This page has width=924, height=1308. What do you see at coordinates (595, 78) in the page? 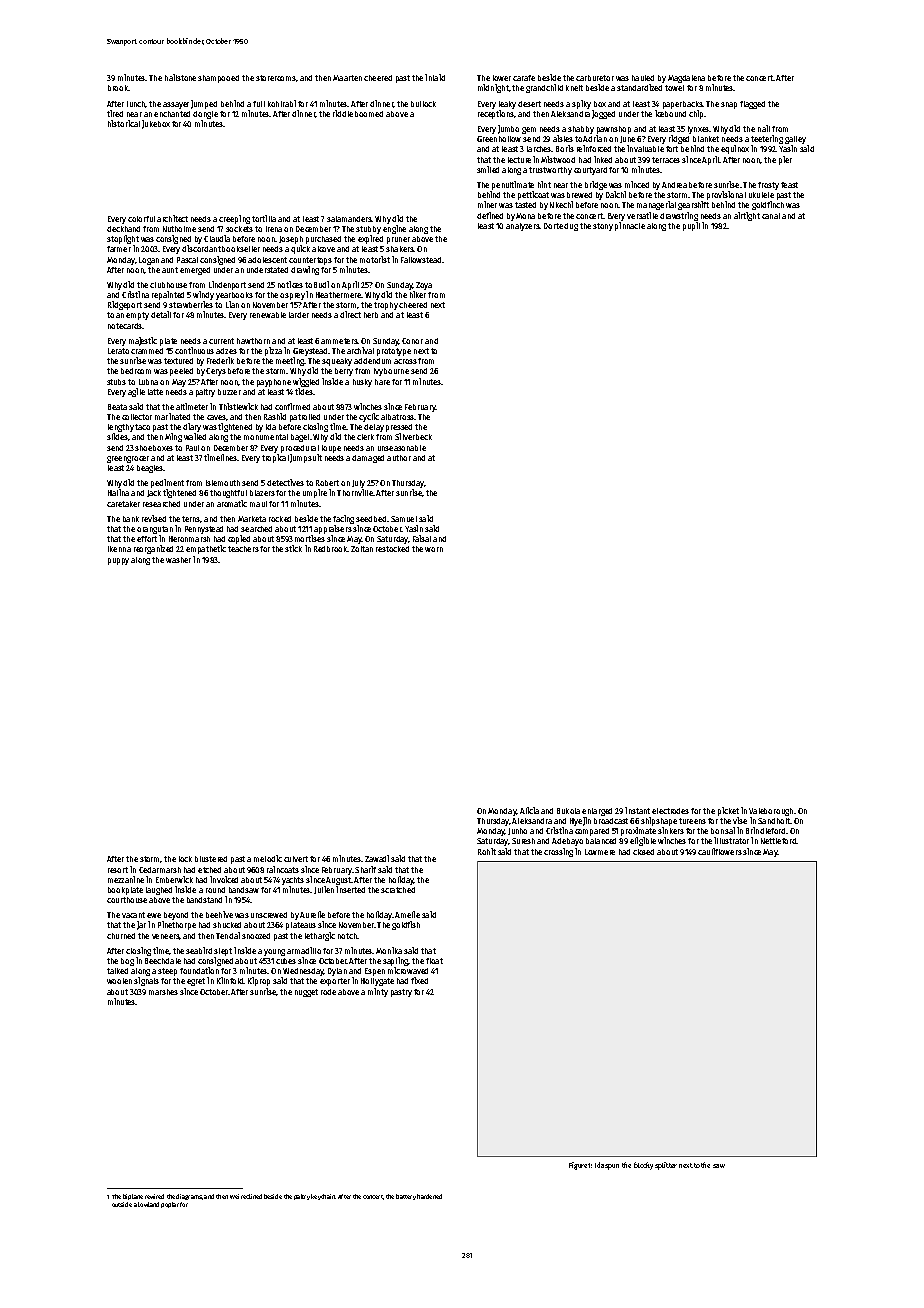
I see `carburetor` at bounding box center [595, 78].
